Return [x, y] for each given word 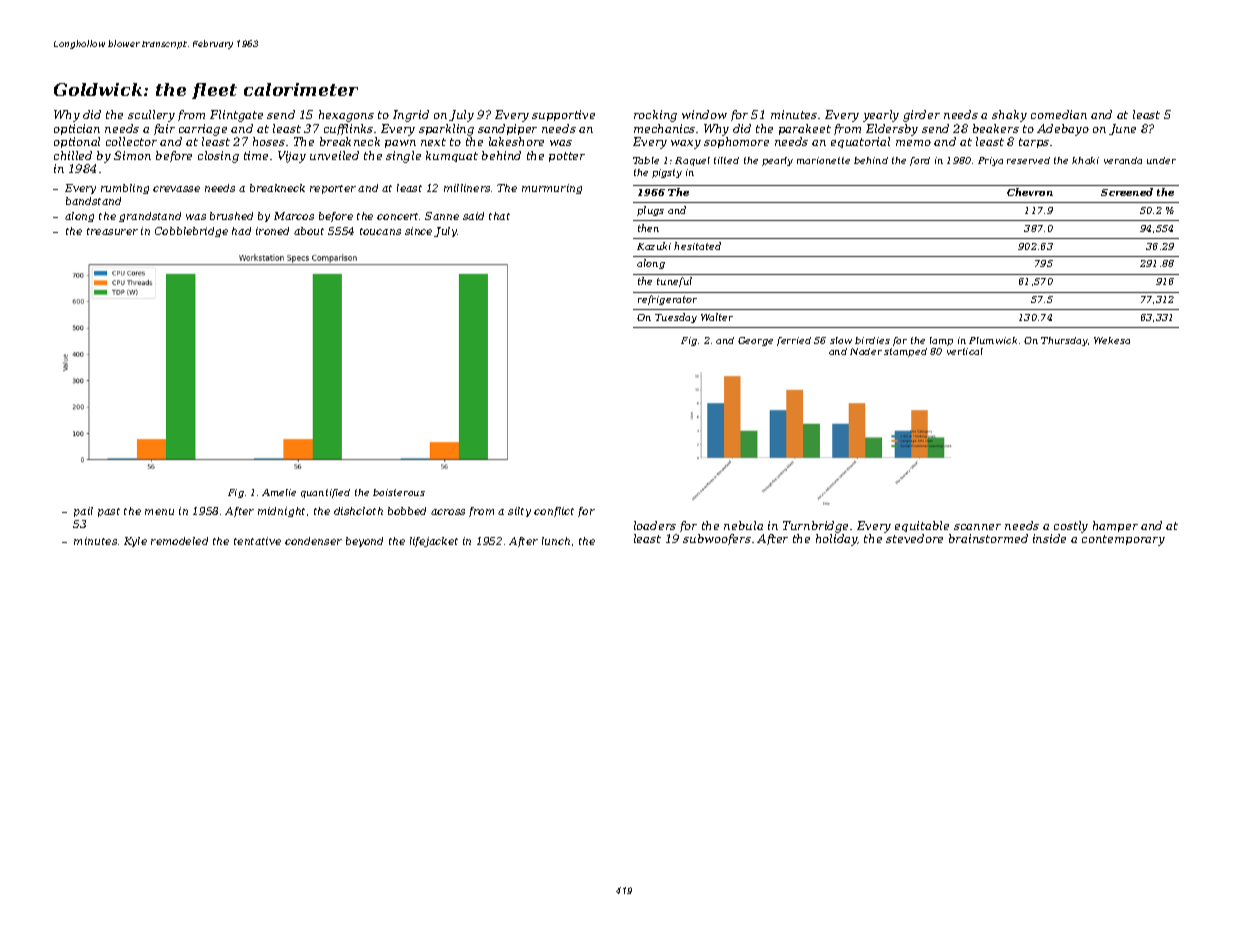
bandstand [93, 201]
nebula [743, 525]
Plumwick [993, 340]
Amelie [279, 492]
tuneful [674, 282]
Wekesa [1112, 340]
